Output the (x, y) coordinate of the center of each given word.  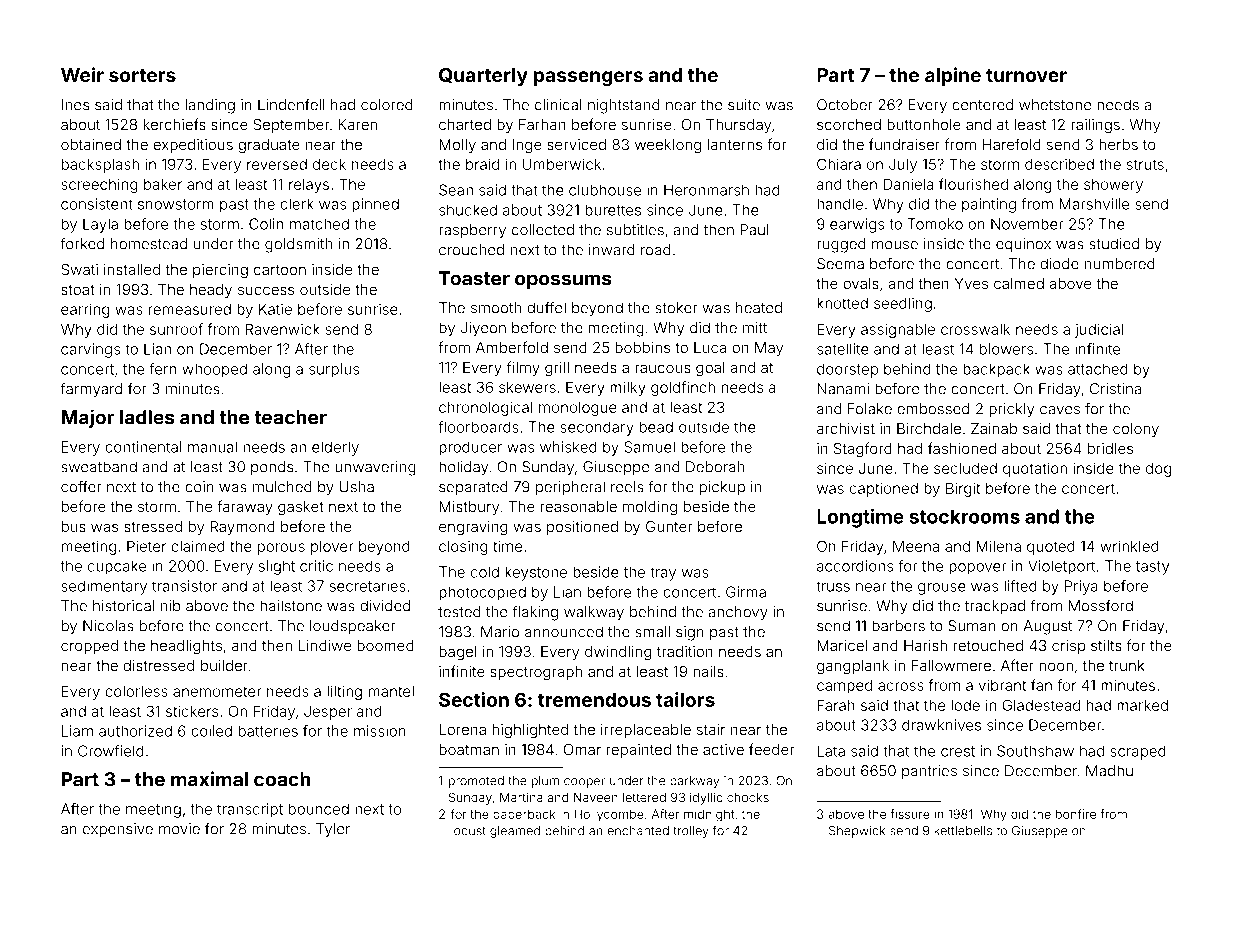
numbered (1120, 264)
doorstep (847, 370)
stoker (676, 308)
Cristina (1115, 389)
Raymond (242, 528)
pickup (722, 488)
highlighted (530, 731)
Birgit (963, 489)
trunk (1127, 665)
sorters (142, 75)
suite (744, 105)
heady (211, 291)
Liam (77, 731)
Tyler (333, 830)
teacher (290, 417)
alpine (953, 76)
